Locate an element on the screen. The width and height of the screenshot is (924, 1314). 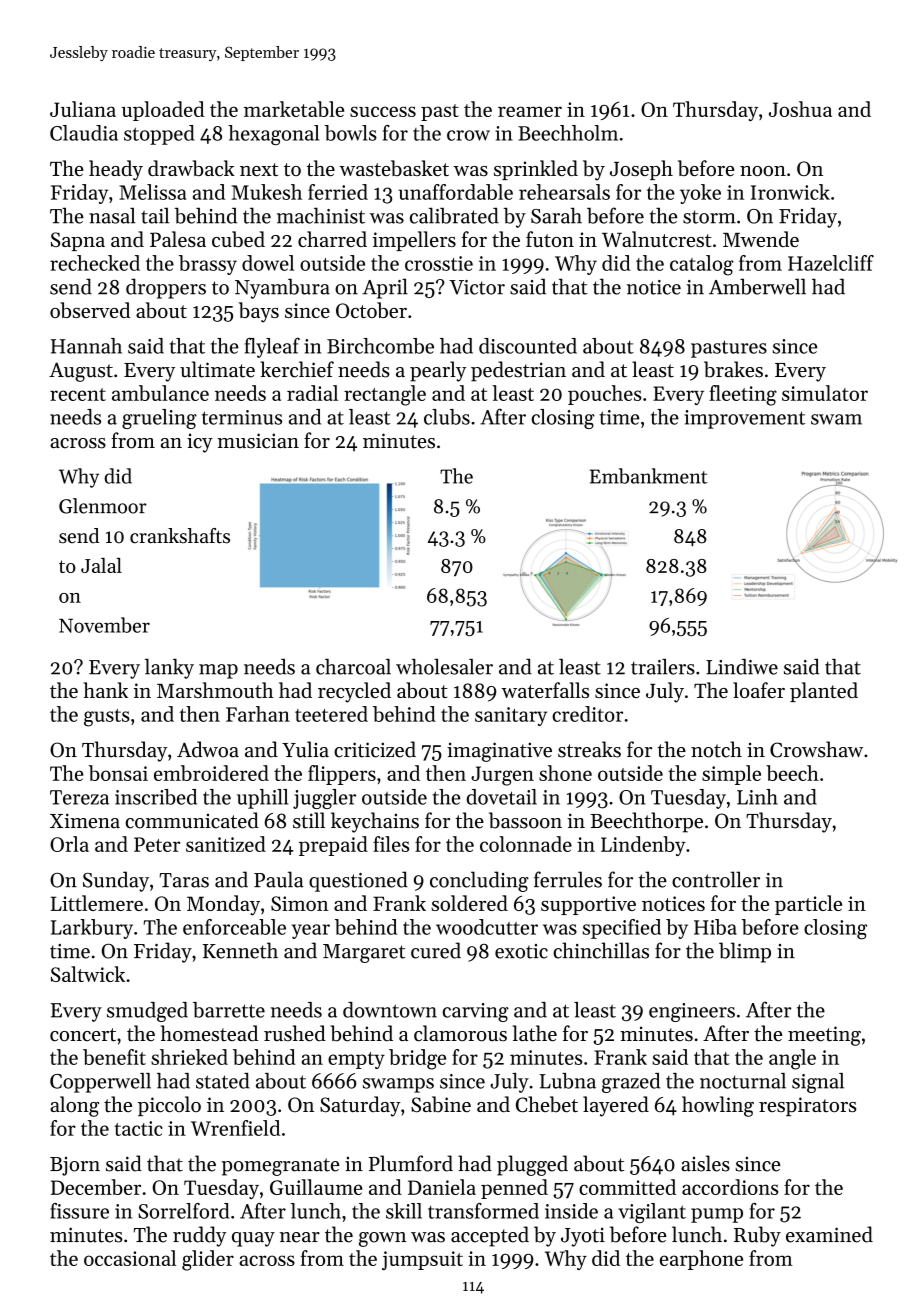
crankshafts is located at coordinates (180, 536).
